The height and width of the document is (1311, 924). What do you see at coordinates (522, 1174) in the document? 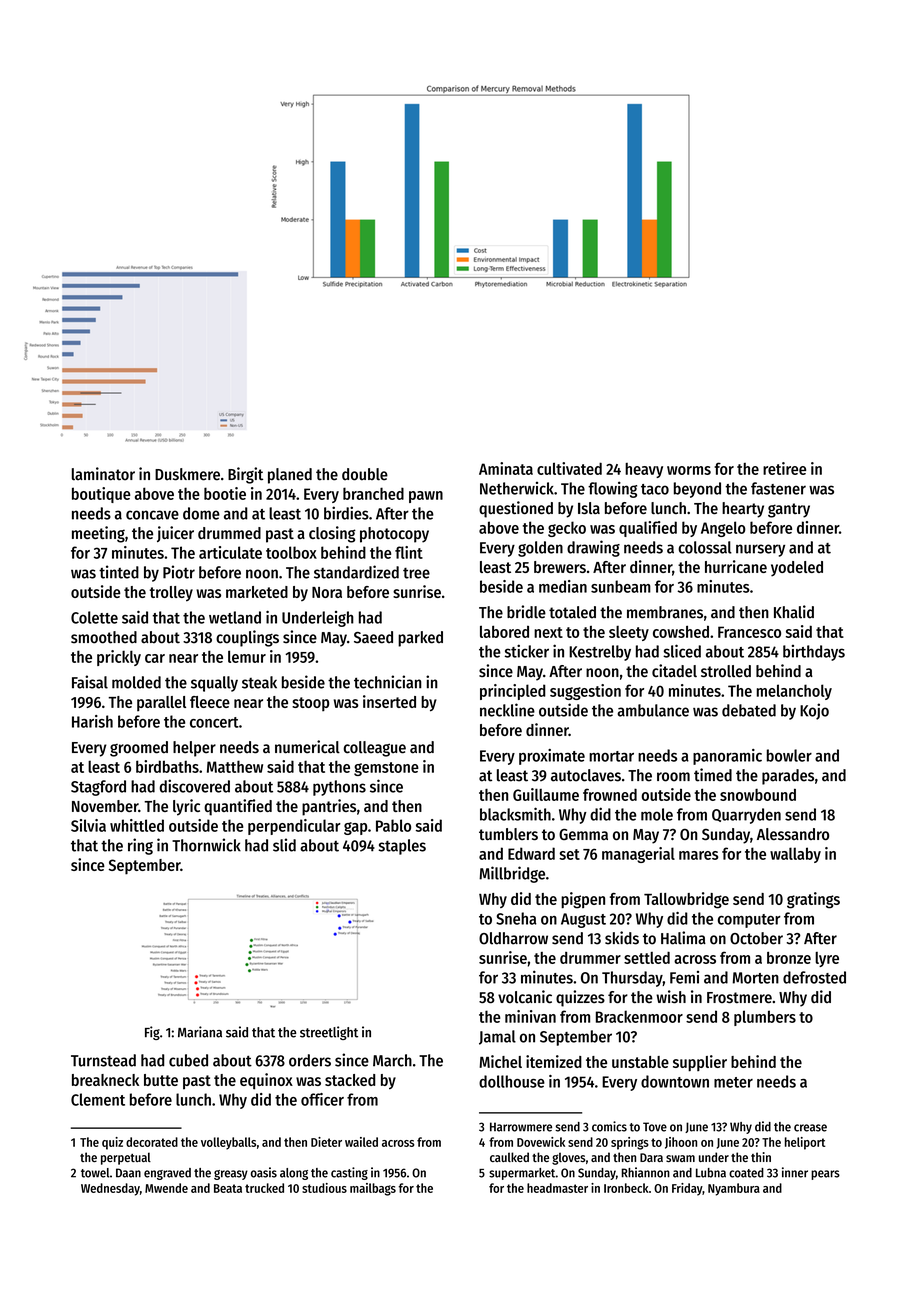
I see `supermarket` at bounding box center [522, 1174].
